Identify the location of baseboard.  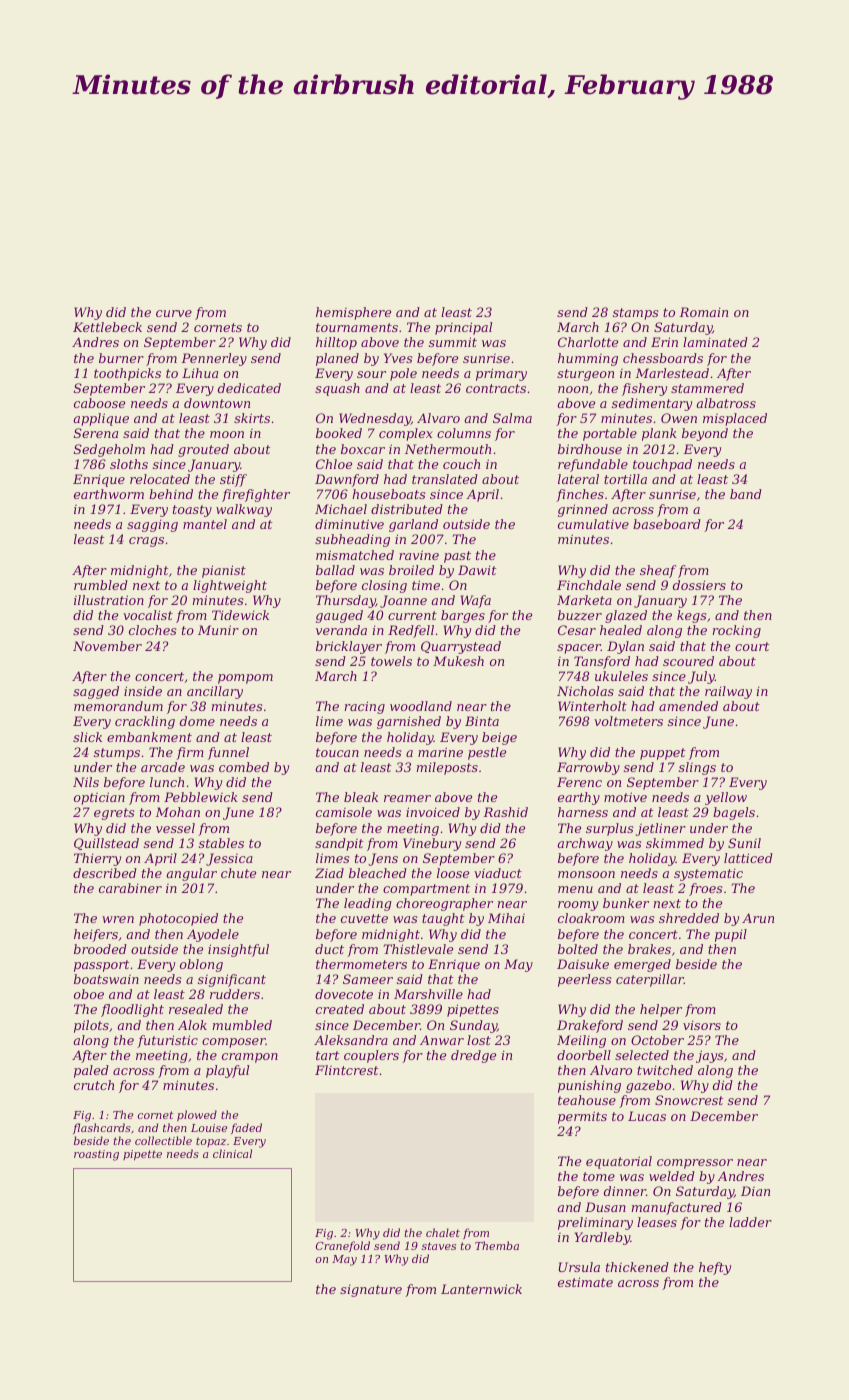
(667, 524).
